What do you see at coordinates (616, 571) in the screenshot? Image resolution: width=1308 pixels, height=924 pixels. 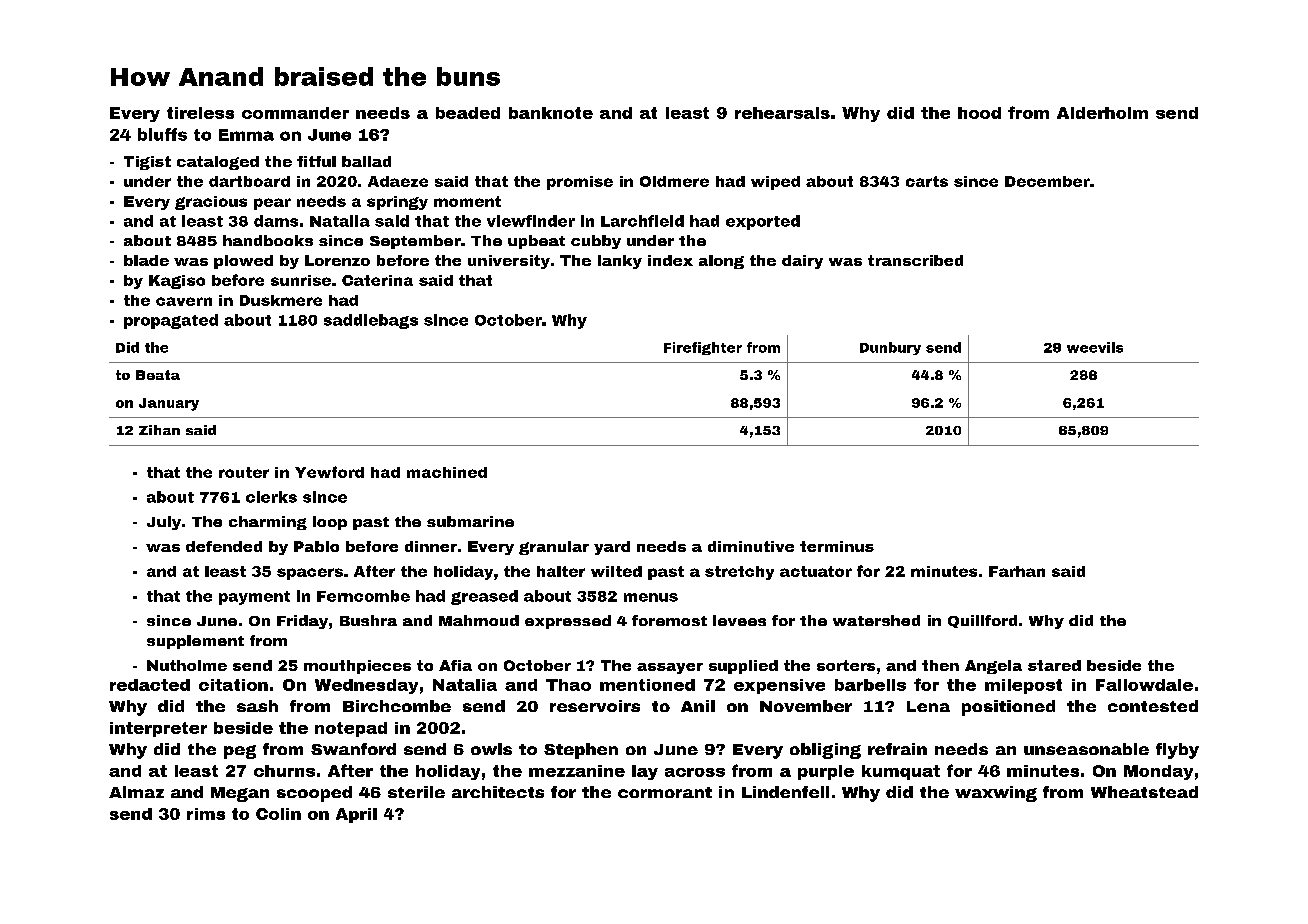 I see `wilted` at bounding box center [616, 571].
